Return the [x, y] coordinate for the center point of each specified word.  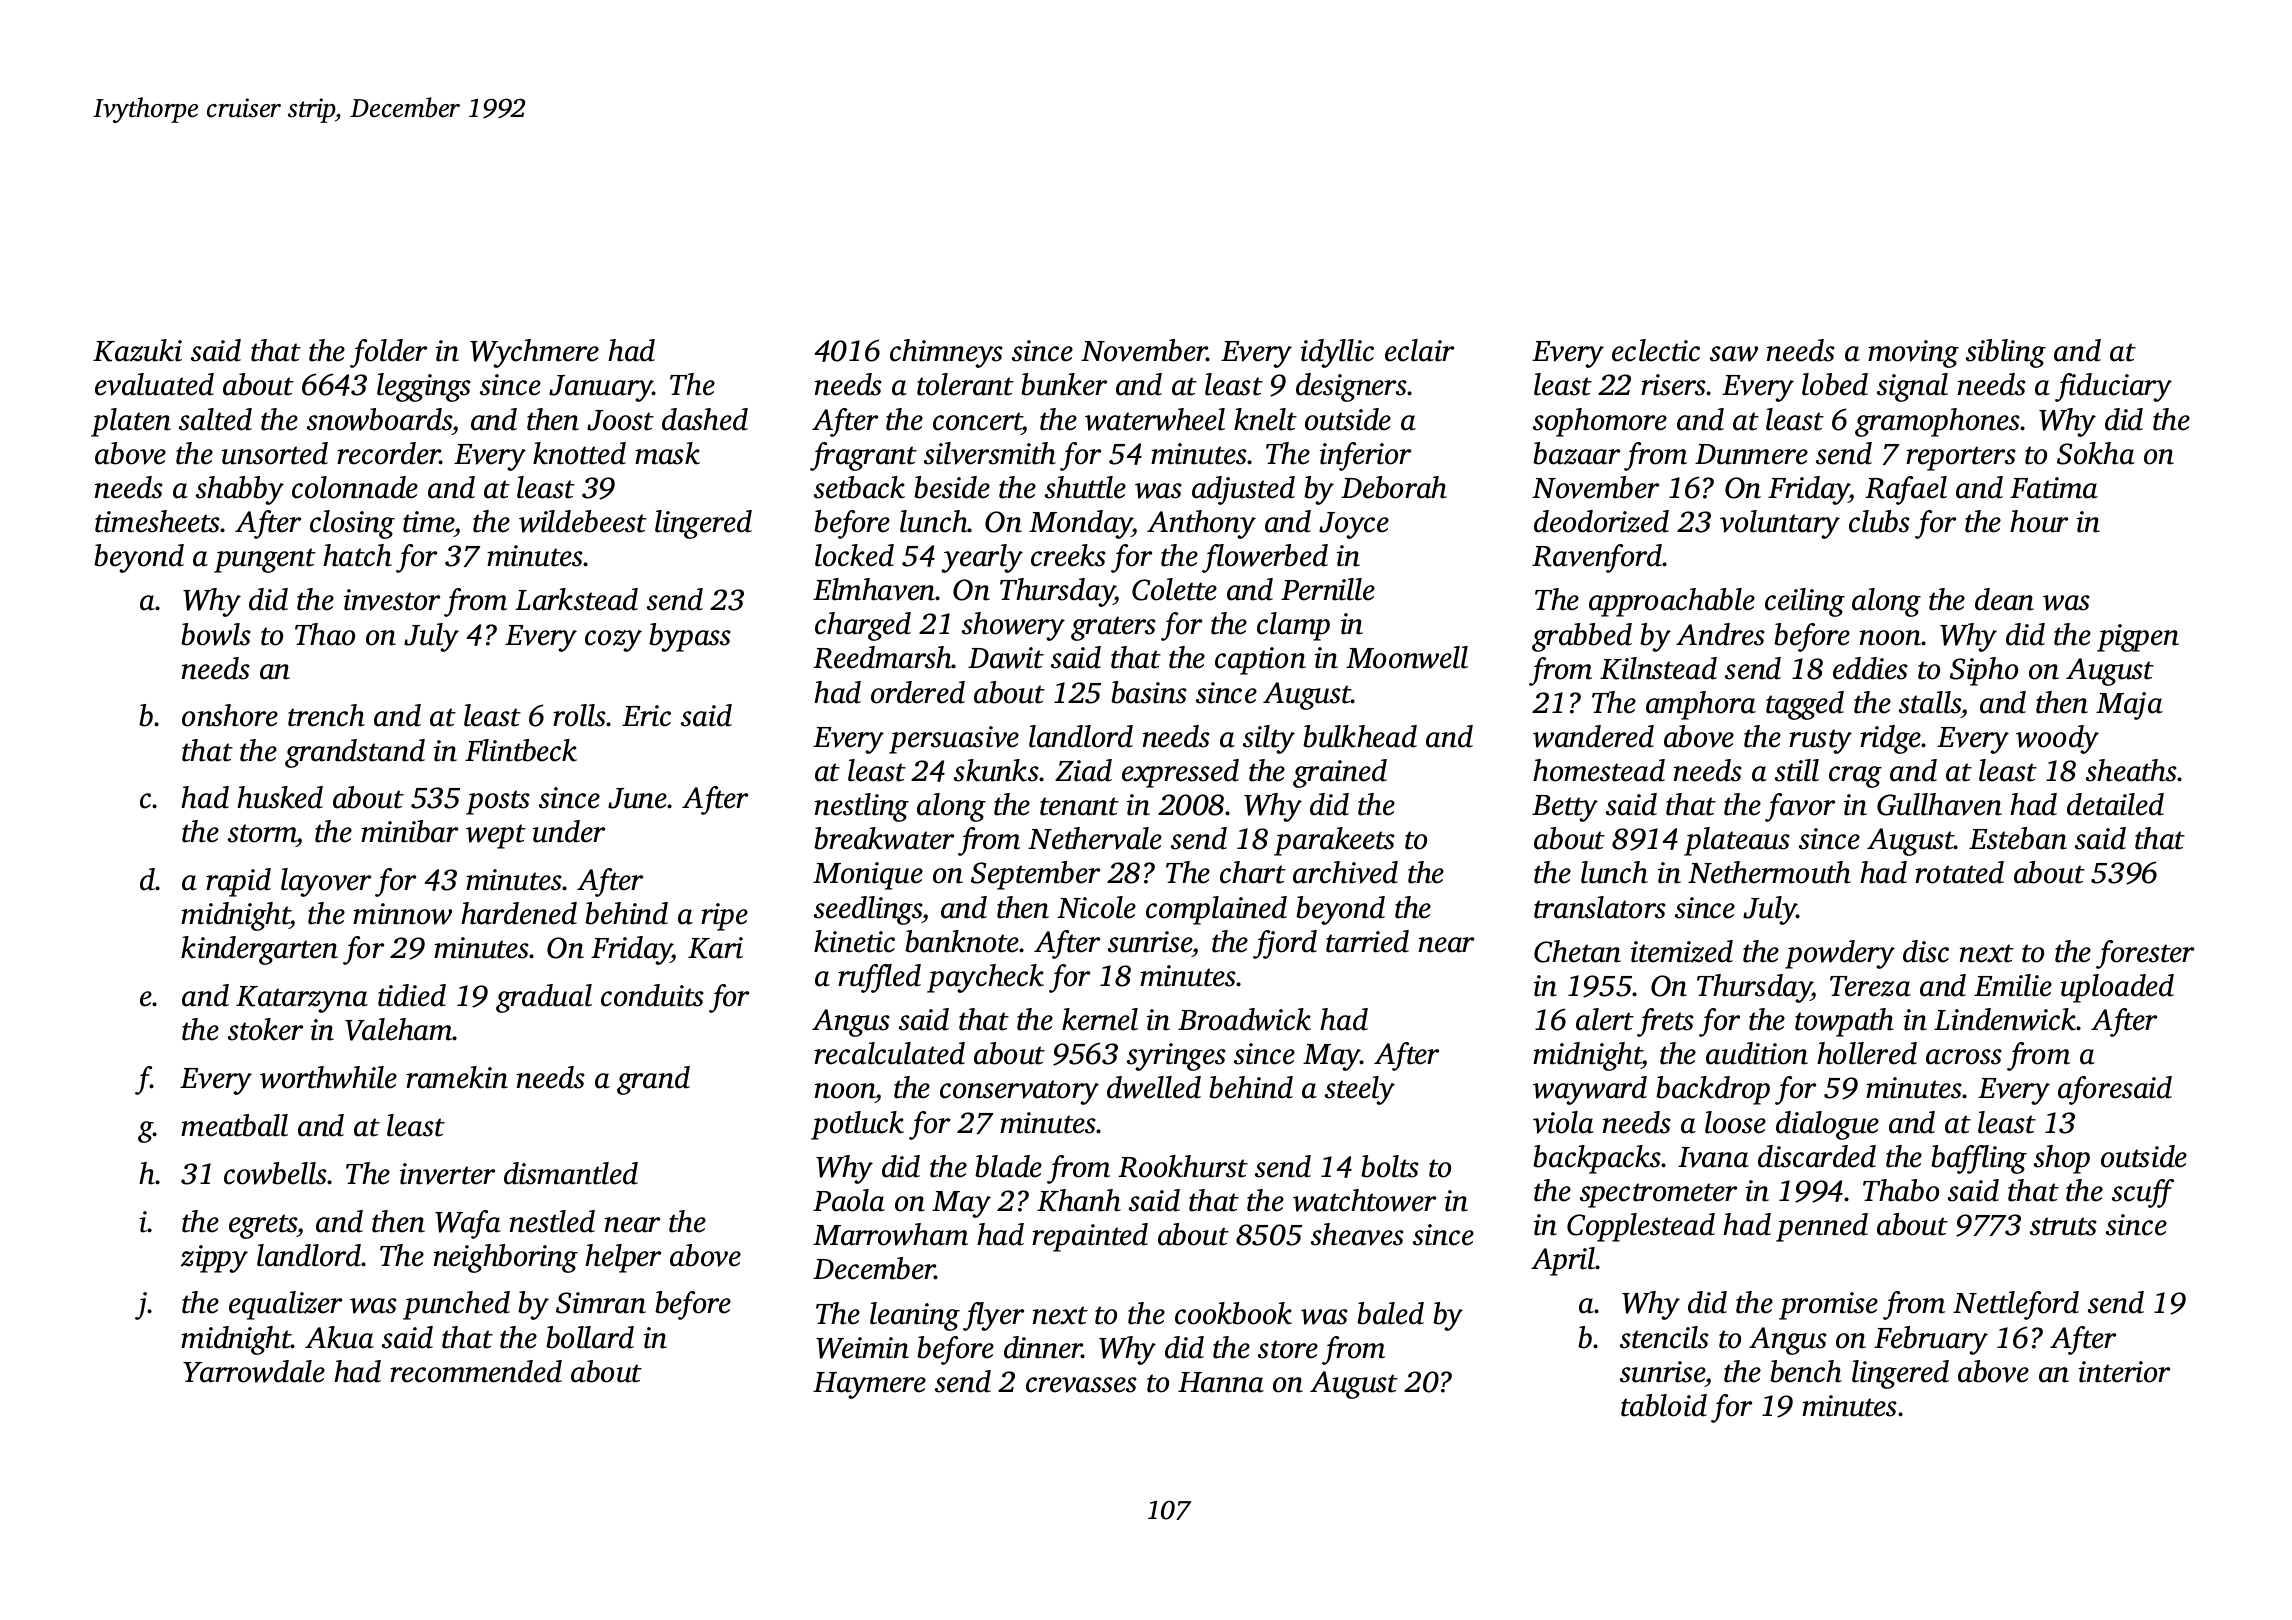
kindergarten [259, 950]
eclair [1419, 350]
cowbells [275, 1173]
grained [1340, 773]
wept [496, 836]
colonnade [355, 487]
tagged [1805, 705]
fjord [1285, 944]
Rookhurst [1183, 1166]
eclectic [1656, 350]
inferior [1365, 456]
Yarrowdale [254, 1371]
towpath [1844, 1022]
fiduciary [2113, 387]
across [1964, 1057]
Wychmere [534, 353]
